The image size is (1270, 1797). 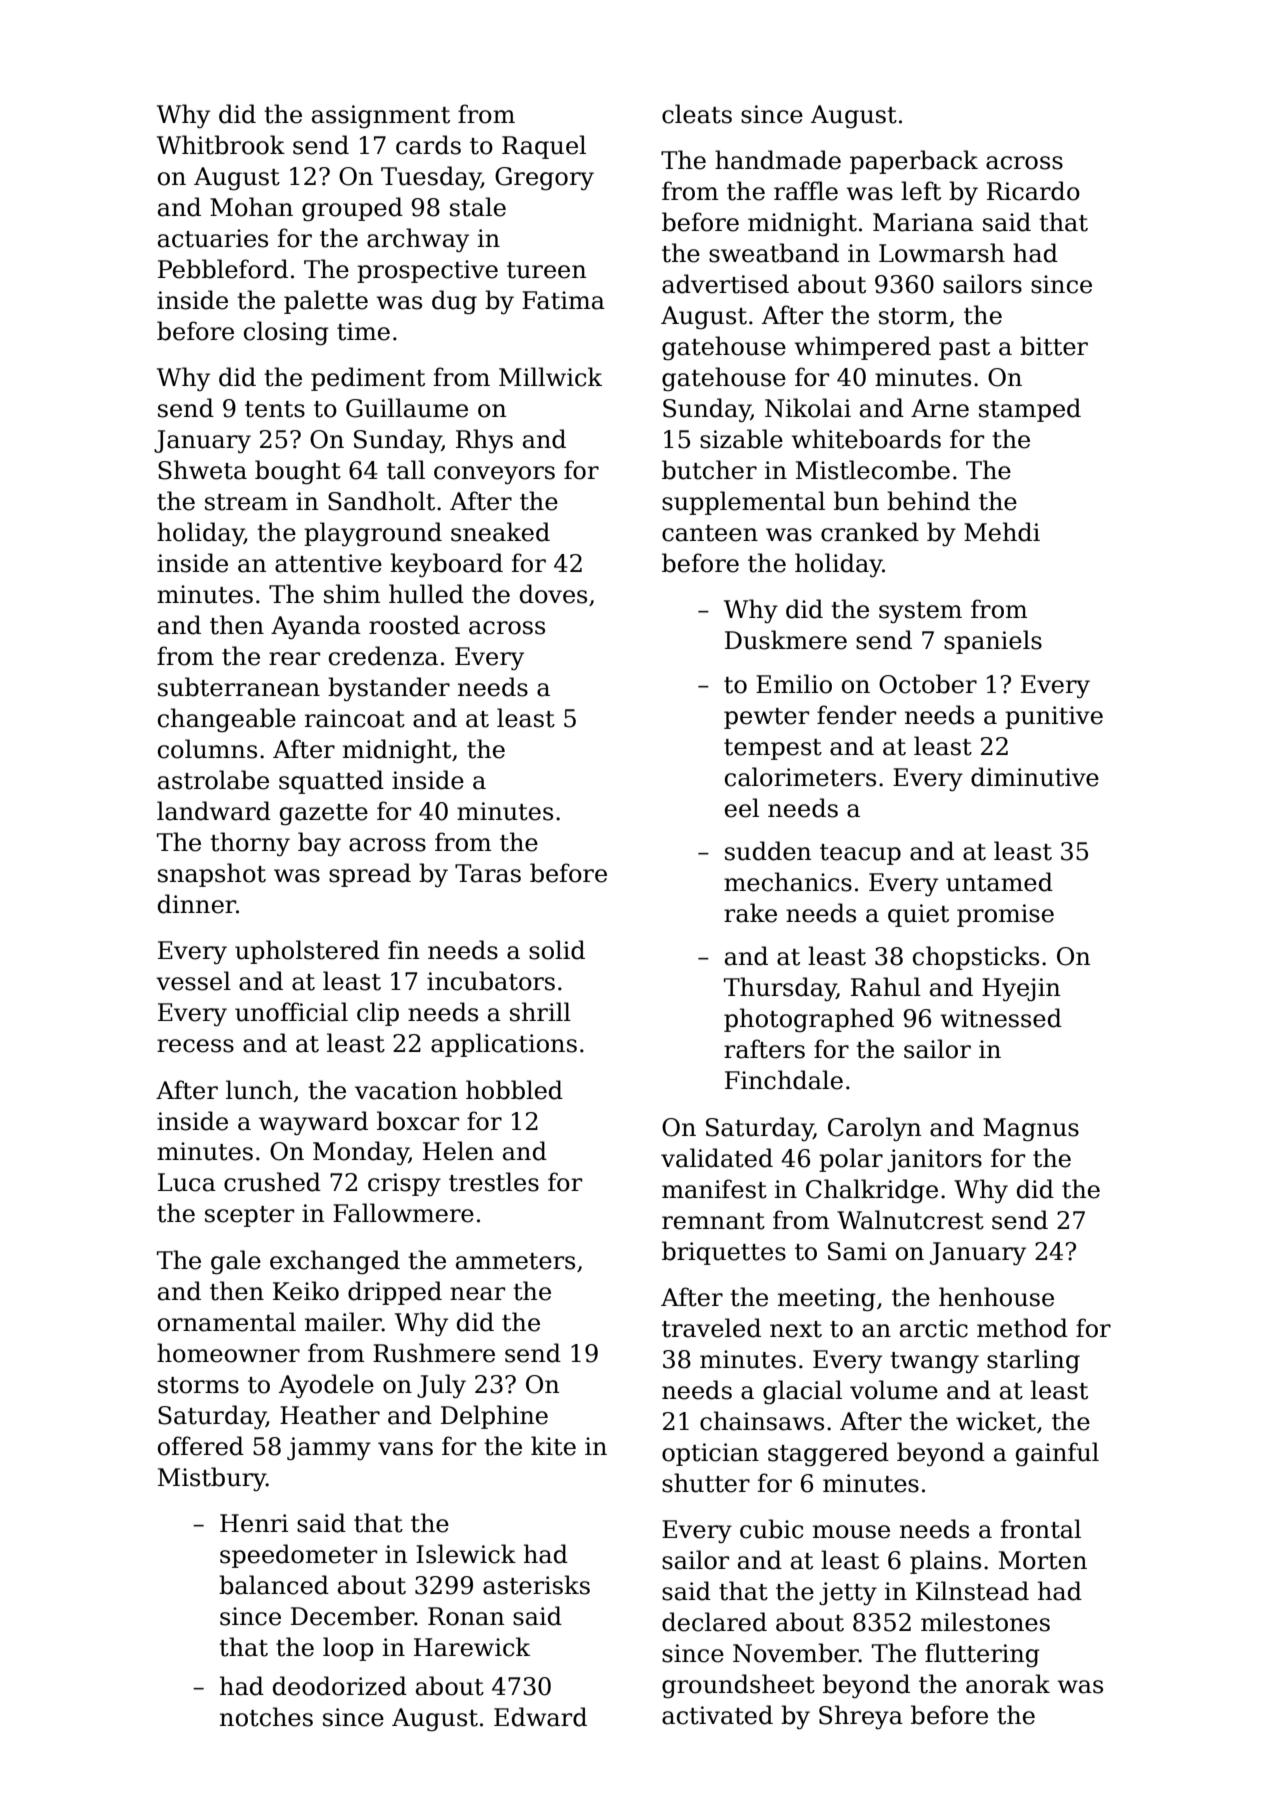 I want to click on Shreya, so click(x=861, y=1717).
